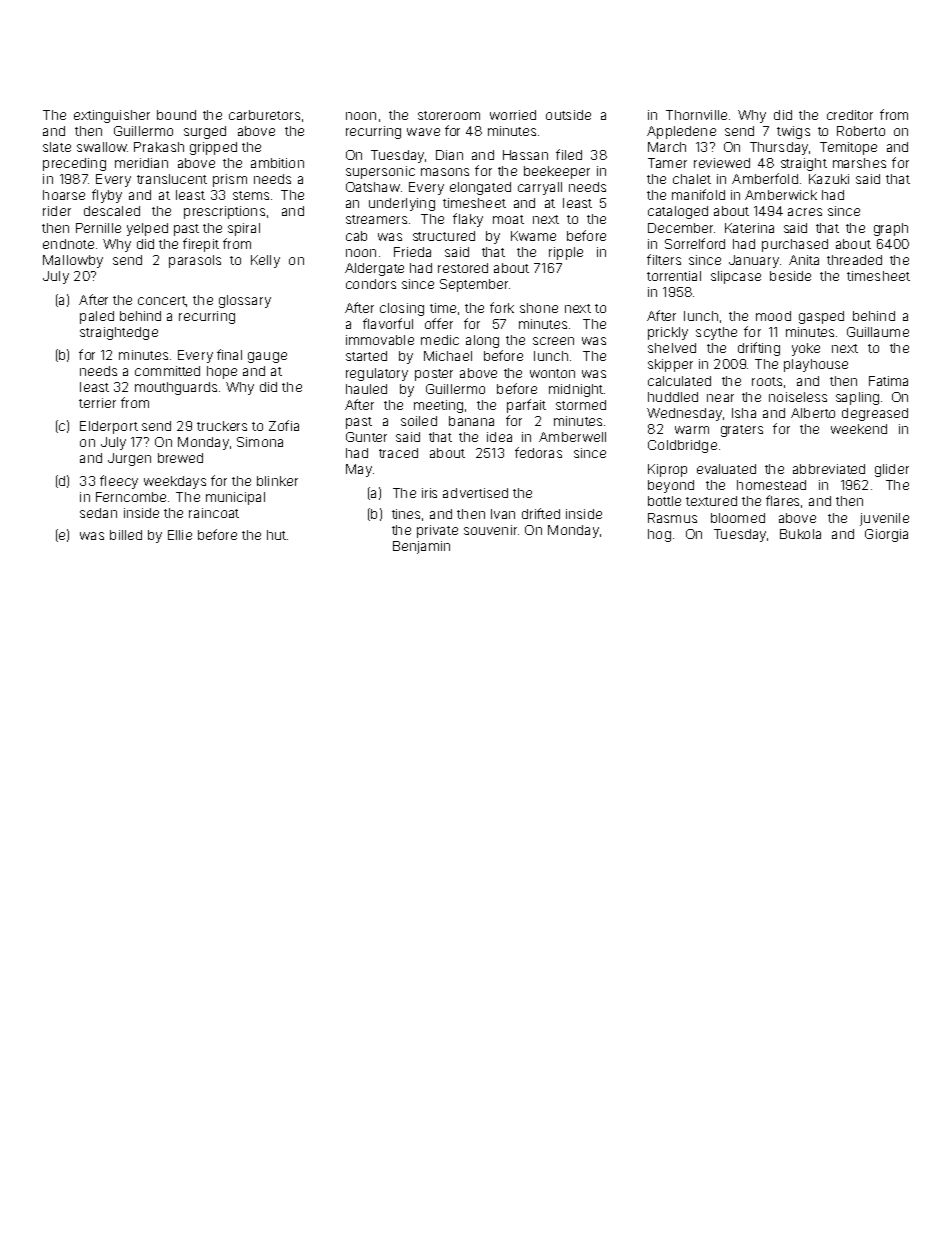 The width and height of the screenshot is (952, 1233). What do you see at coordinates (421, 547) in the screenshot?
I see `Benjamin` at bounding box center [421, 547].
